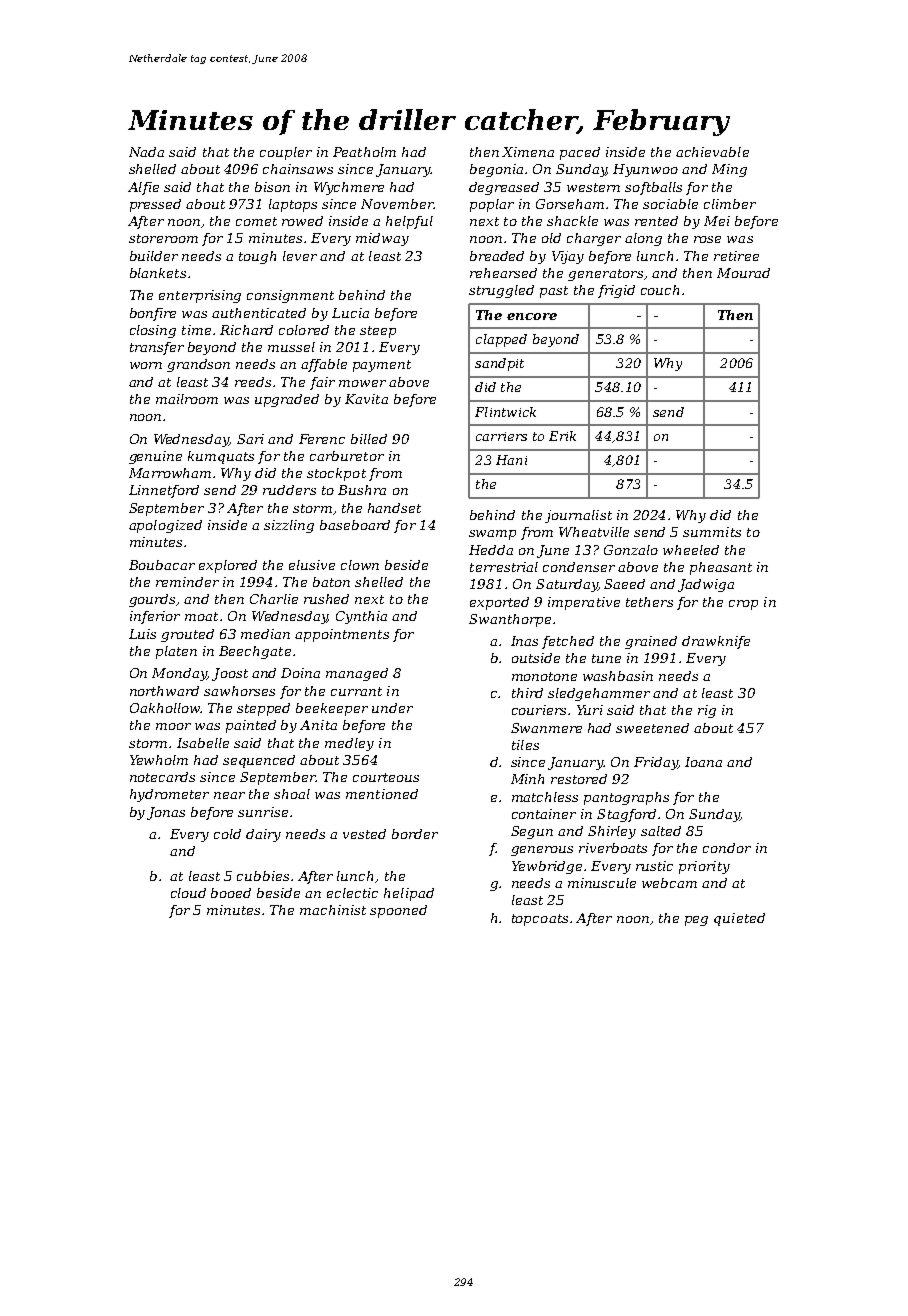 Image resolution: width=908 pixels, height=1316 pixels. Describe the element at coordinates (200, 296) in the image. I see `enterprising` at that location.
